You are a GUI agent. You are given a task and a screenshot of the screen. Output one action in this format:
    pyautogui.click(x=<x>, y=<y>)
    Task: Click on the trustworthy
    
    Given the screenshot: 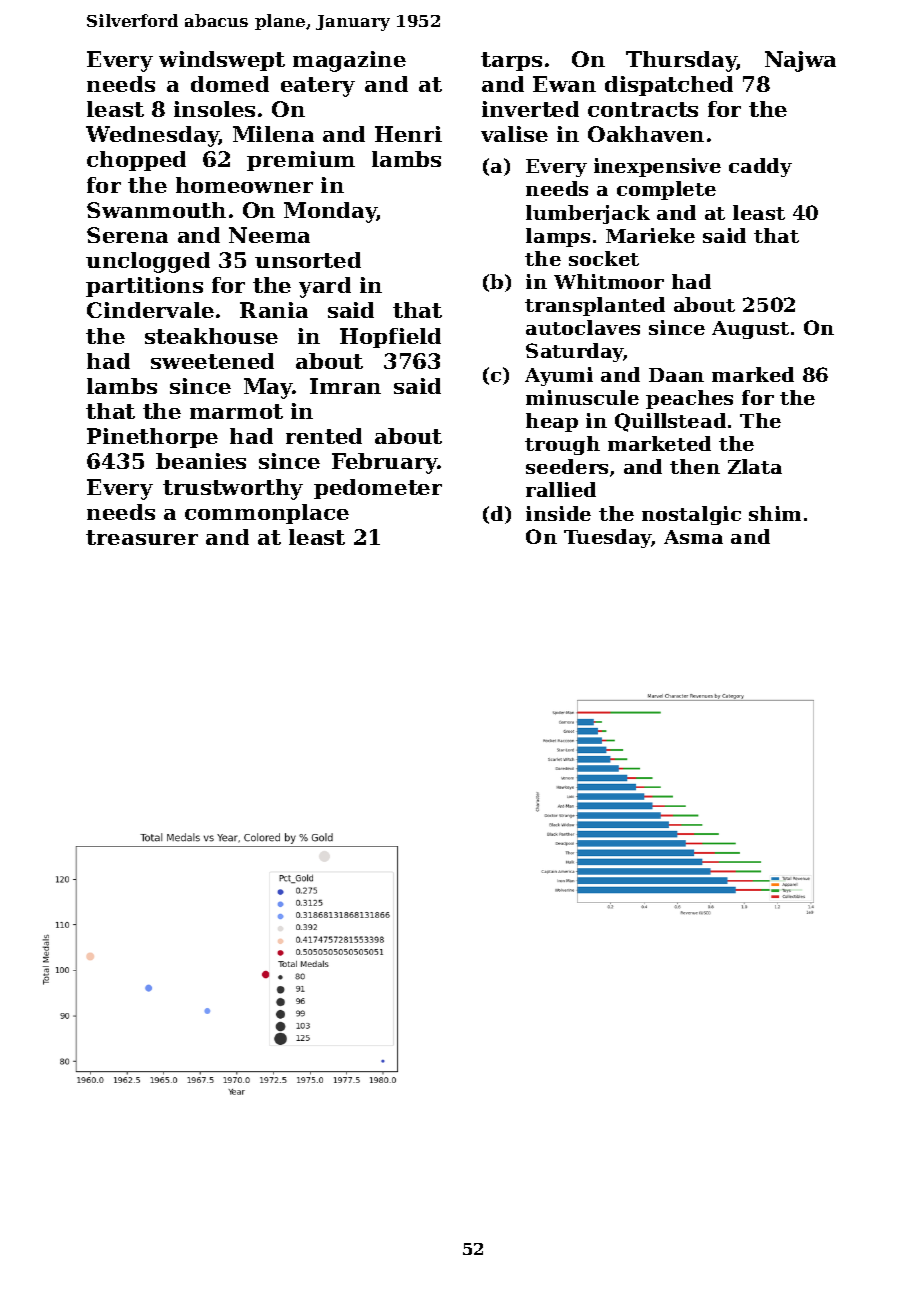 What is the action you would take?
    pyautogui.click(x=233, y=489)
